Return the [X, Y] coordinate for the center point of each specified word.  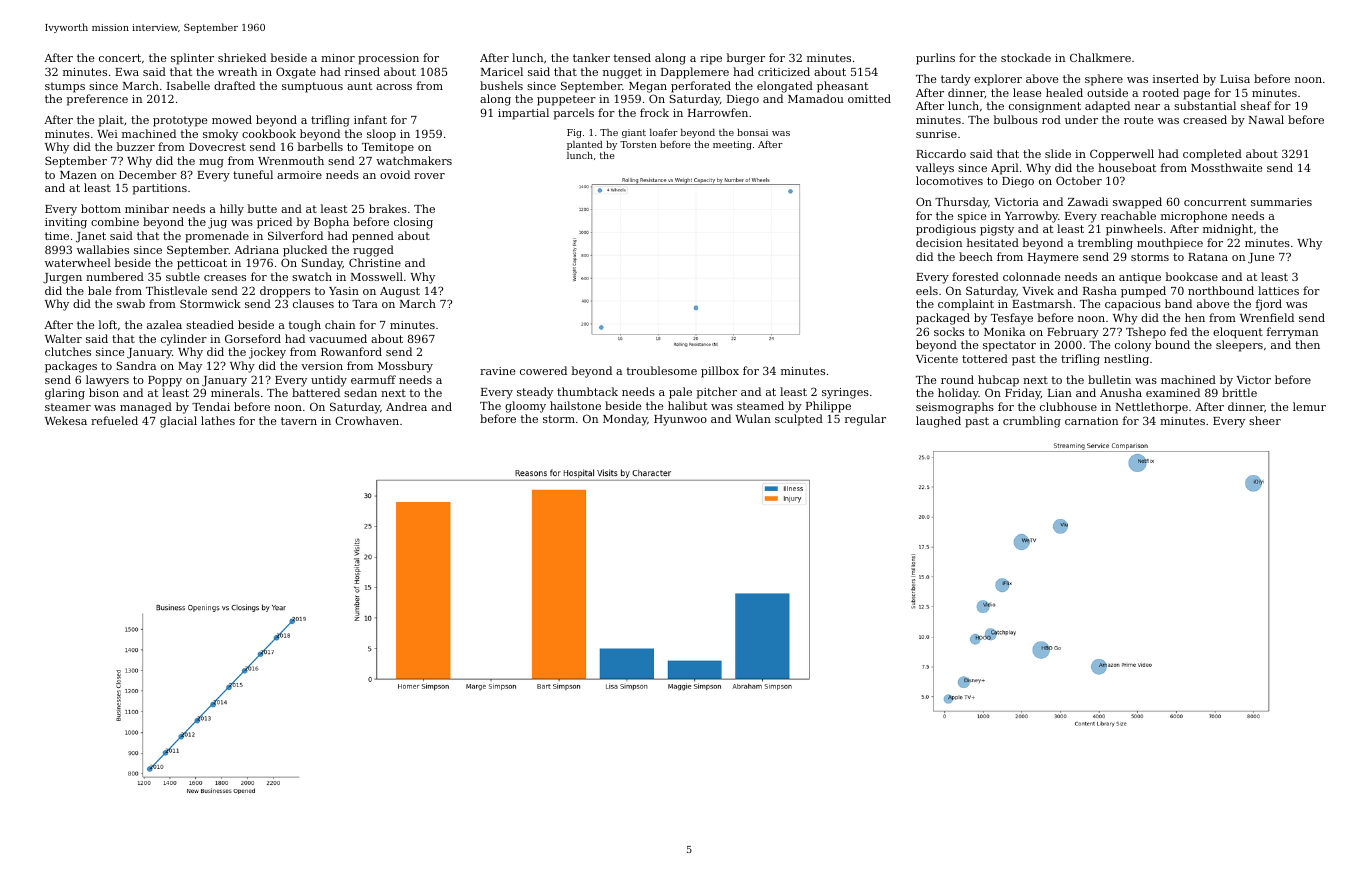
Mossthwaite [1226, 167]
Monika [1004, 331]
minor [338, 58]
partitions [159, 189]
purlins [935, 59]
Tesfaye [1012, 319]
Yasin [344, 291]
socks [949, 331]
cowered [543, 370]
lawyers [107, 381]
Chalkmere [1100, 57]
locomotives [949, 180]
